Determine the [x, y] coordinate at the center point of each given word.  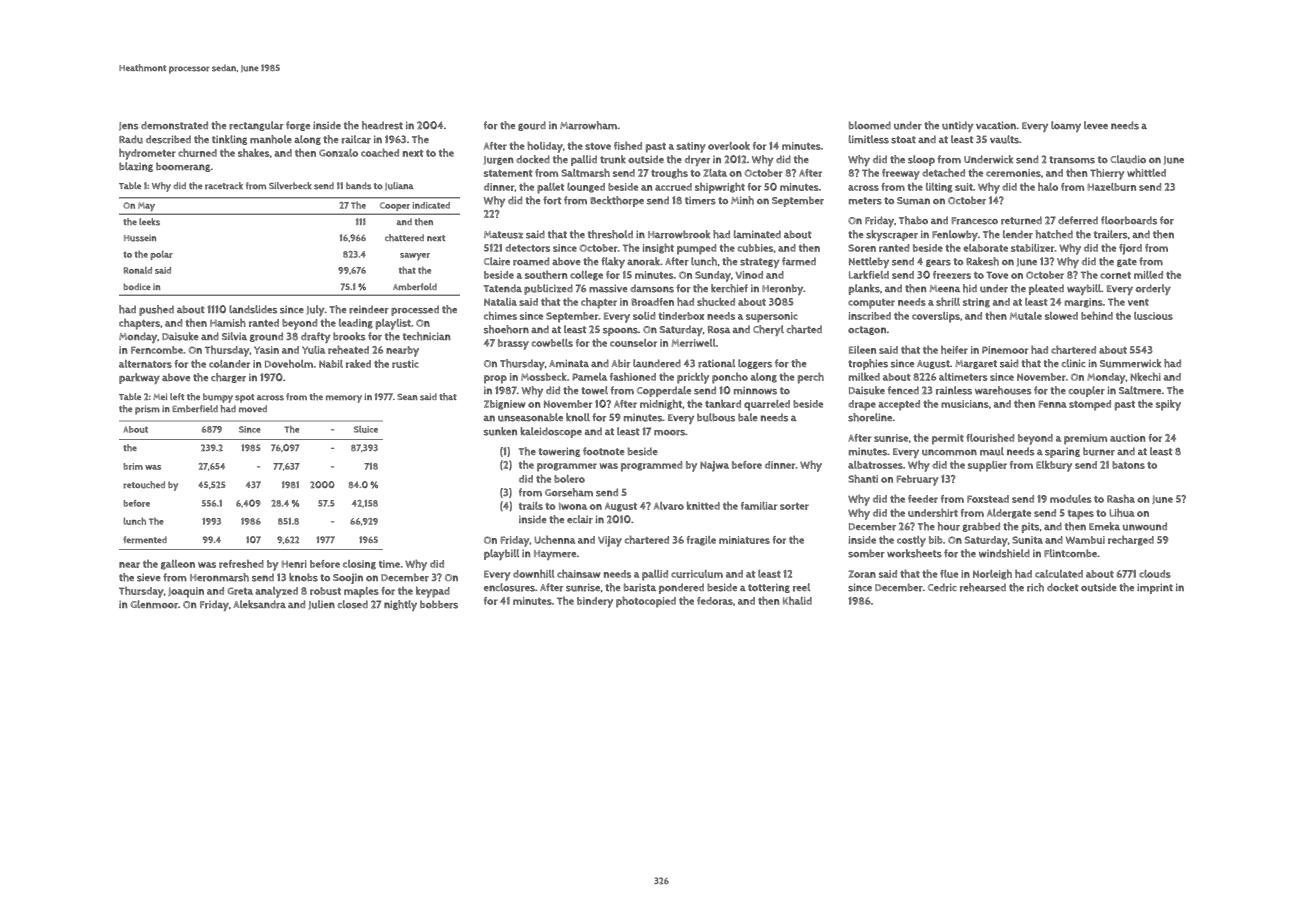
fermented [145, 540]
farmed [799, 261]
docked [533, 159]
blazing [136, 167]
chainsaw [579, 574]
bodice [137, 286]
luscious [1153, 316]
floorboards [1129, 220]
